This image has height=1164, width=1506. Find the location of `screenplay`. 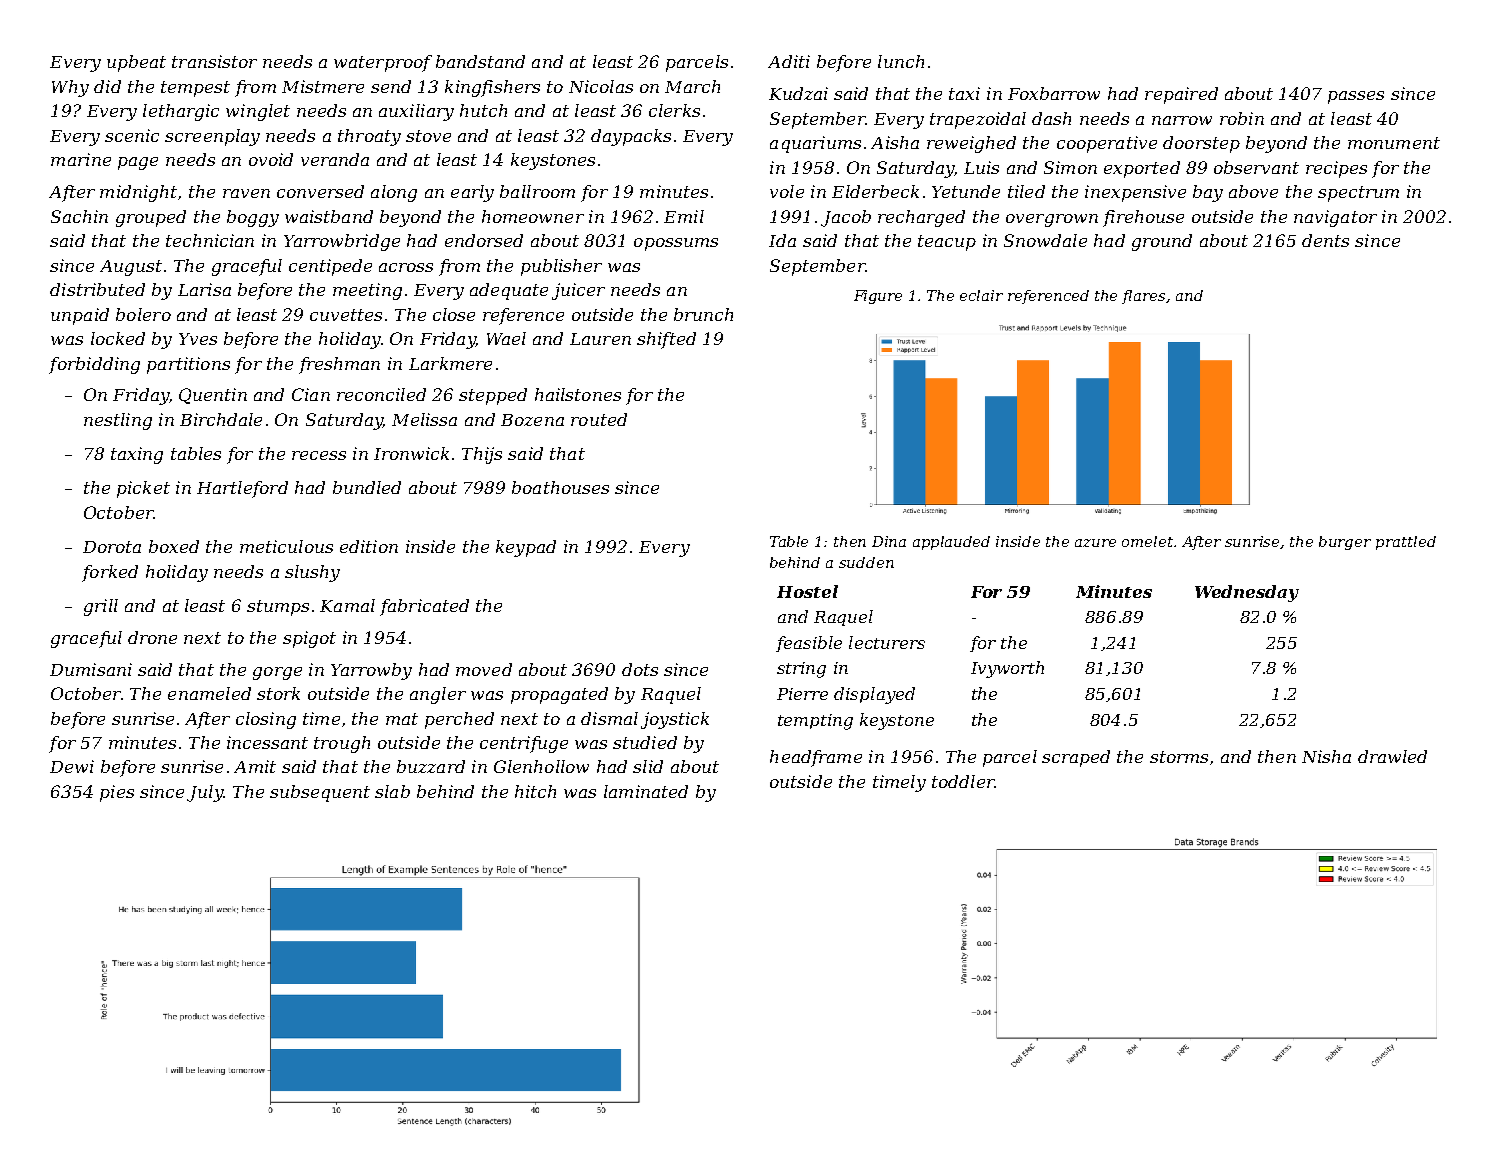

screenplay is located at coordinates (212, 137).
